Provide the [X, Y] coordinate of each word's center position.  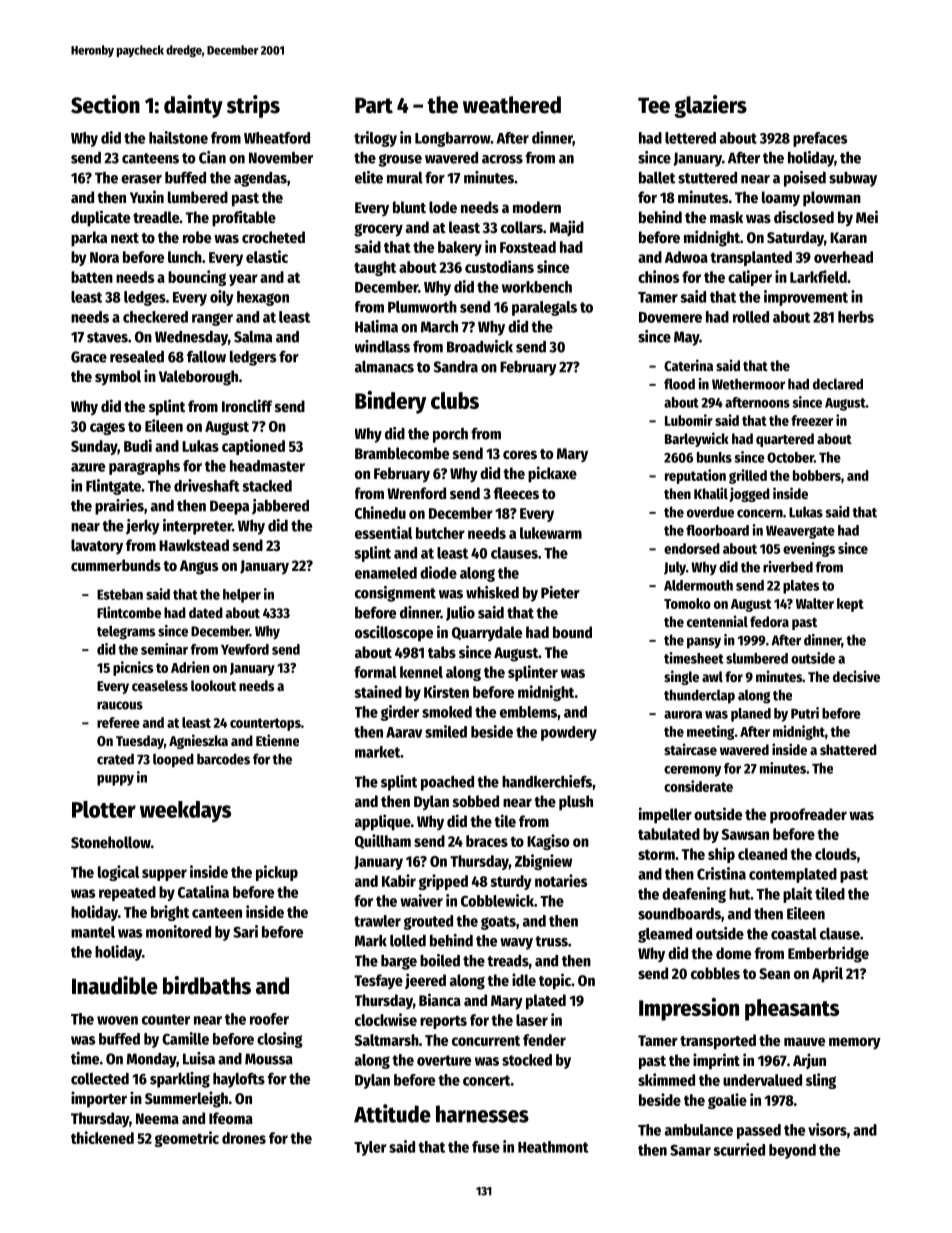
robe [197, 237]
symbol [118, 378]
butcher [440, 533]
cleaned [762, 854]
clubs [455, 400]
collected [100, 1079]
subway [853, 179]
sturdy [511, 882]
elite [369, 177]
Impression [689, 1009]
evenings [809, 549]
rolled [751, 317]
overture [444, 1060]
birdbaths [207, 985]
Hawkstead [194, 545]
